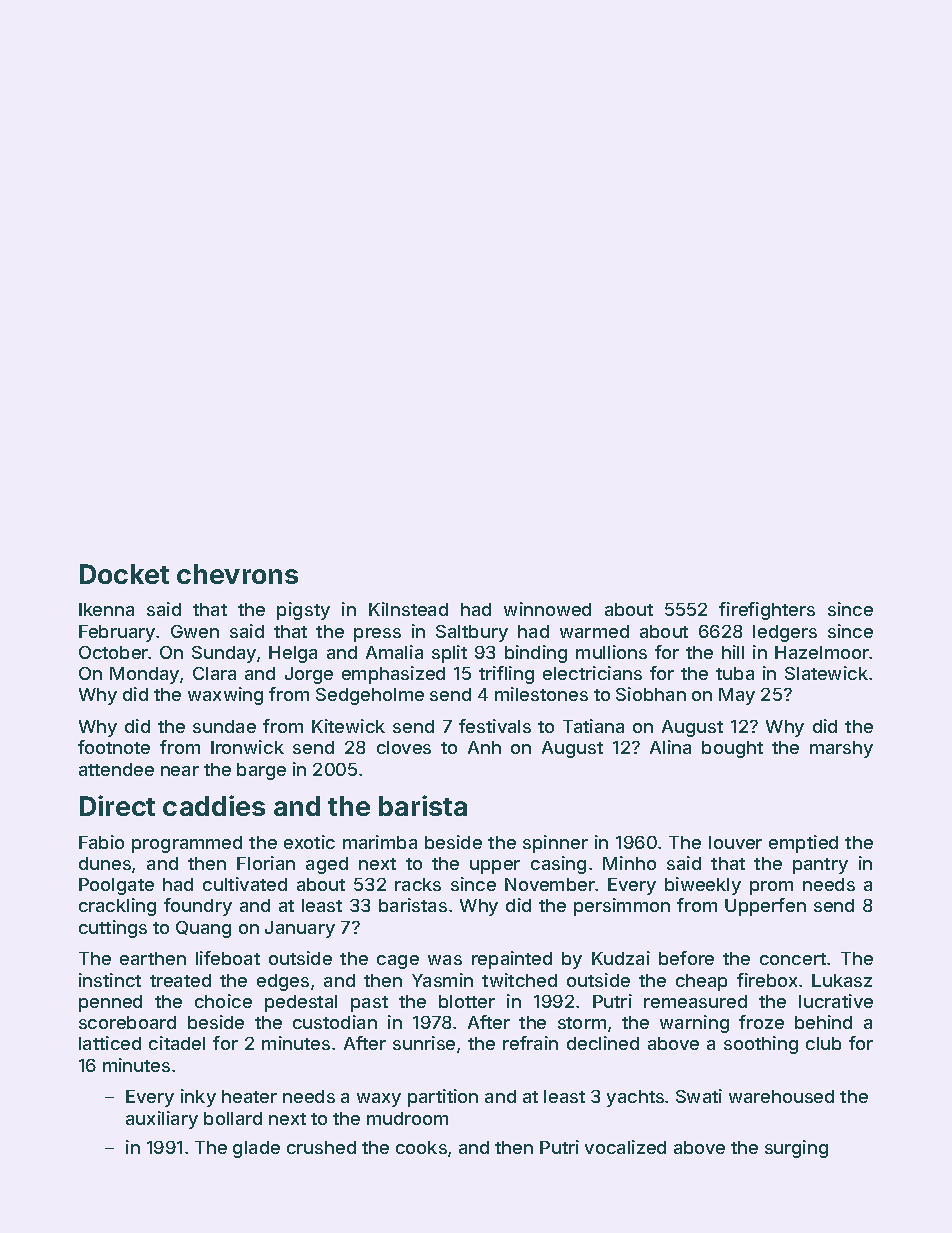  What do you see at coordinates (370, 696) in the page?
I see `Sedgeholme` at bounding box center [370, 696].
